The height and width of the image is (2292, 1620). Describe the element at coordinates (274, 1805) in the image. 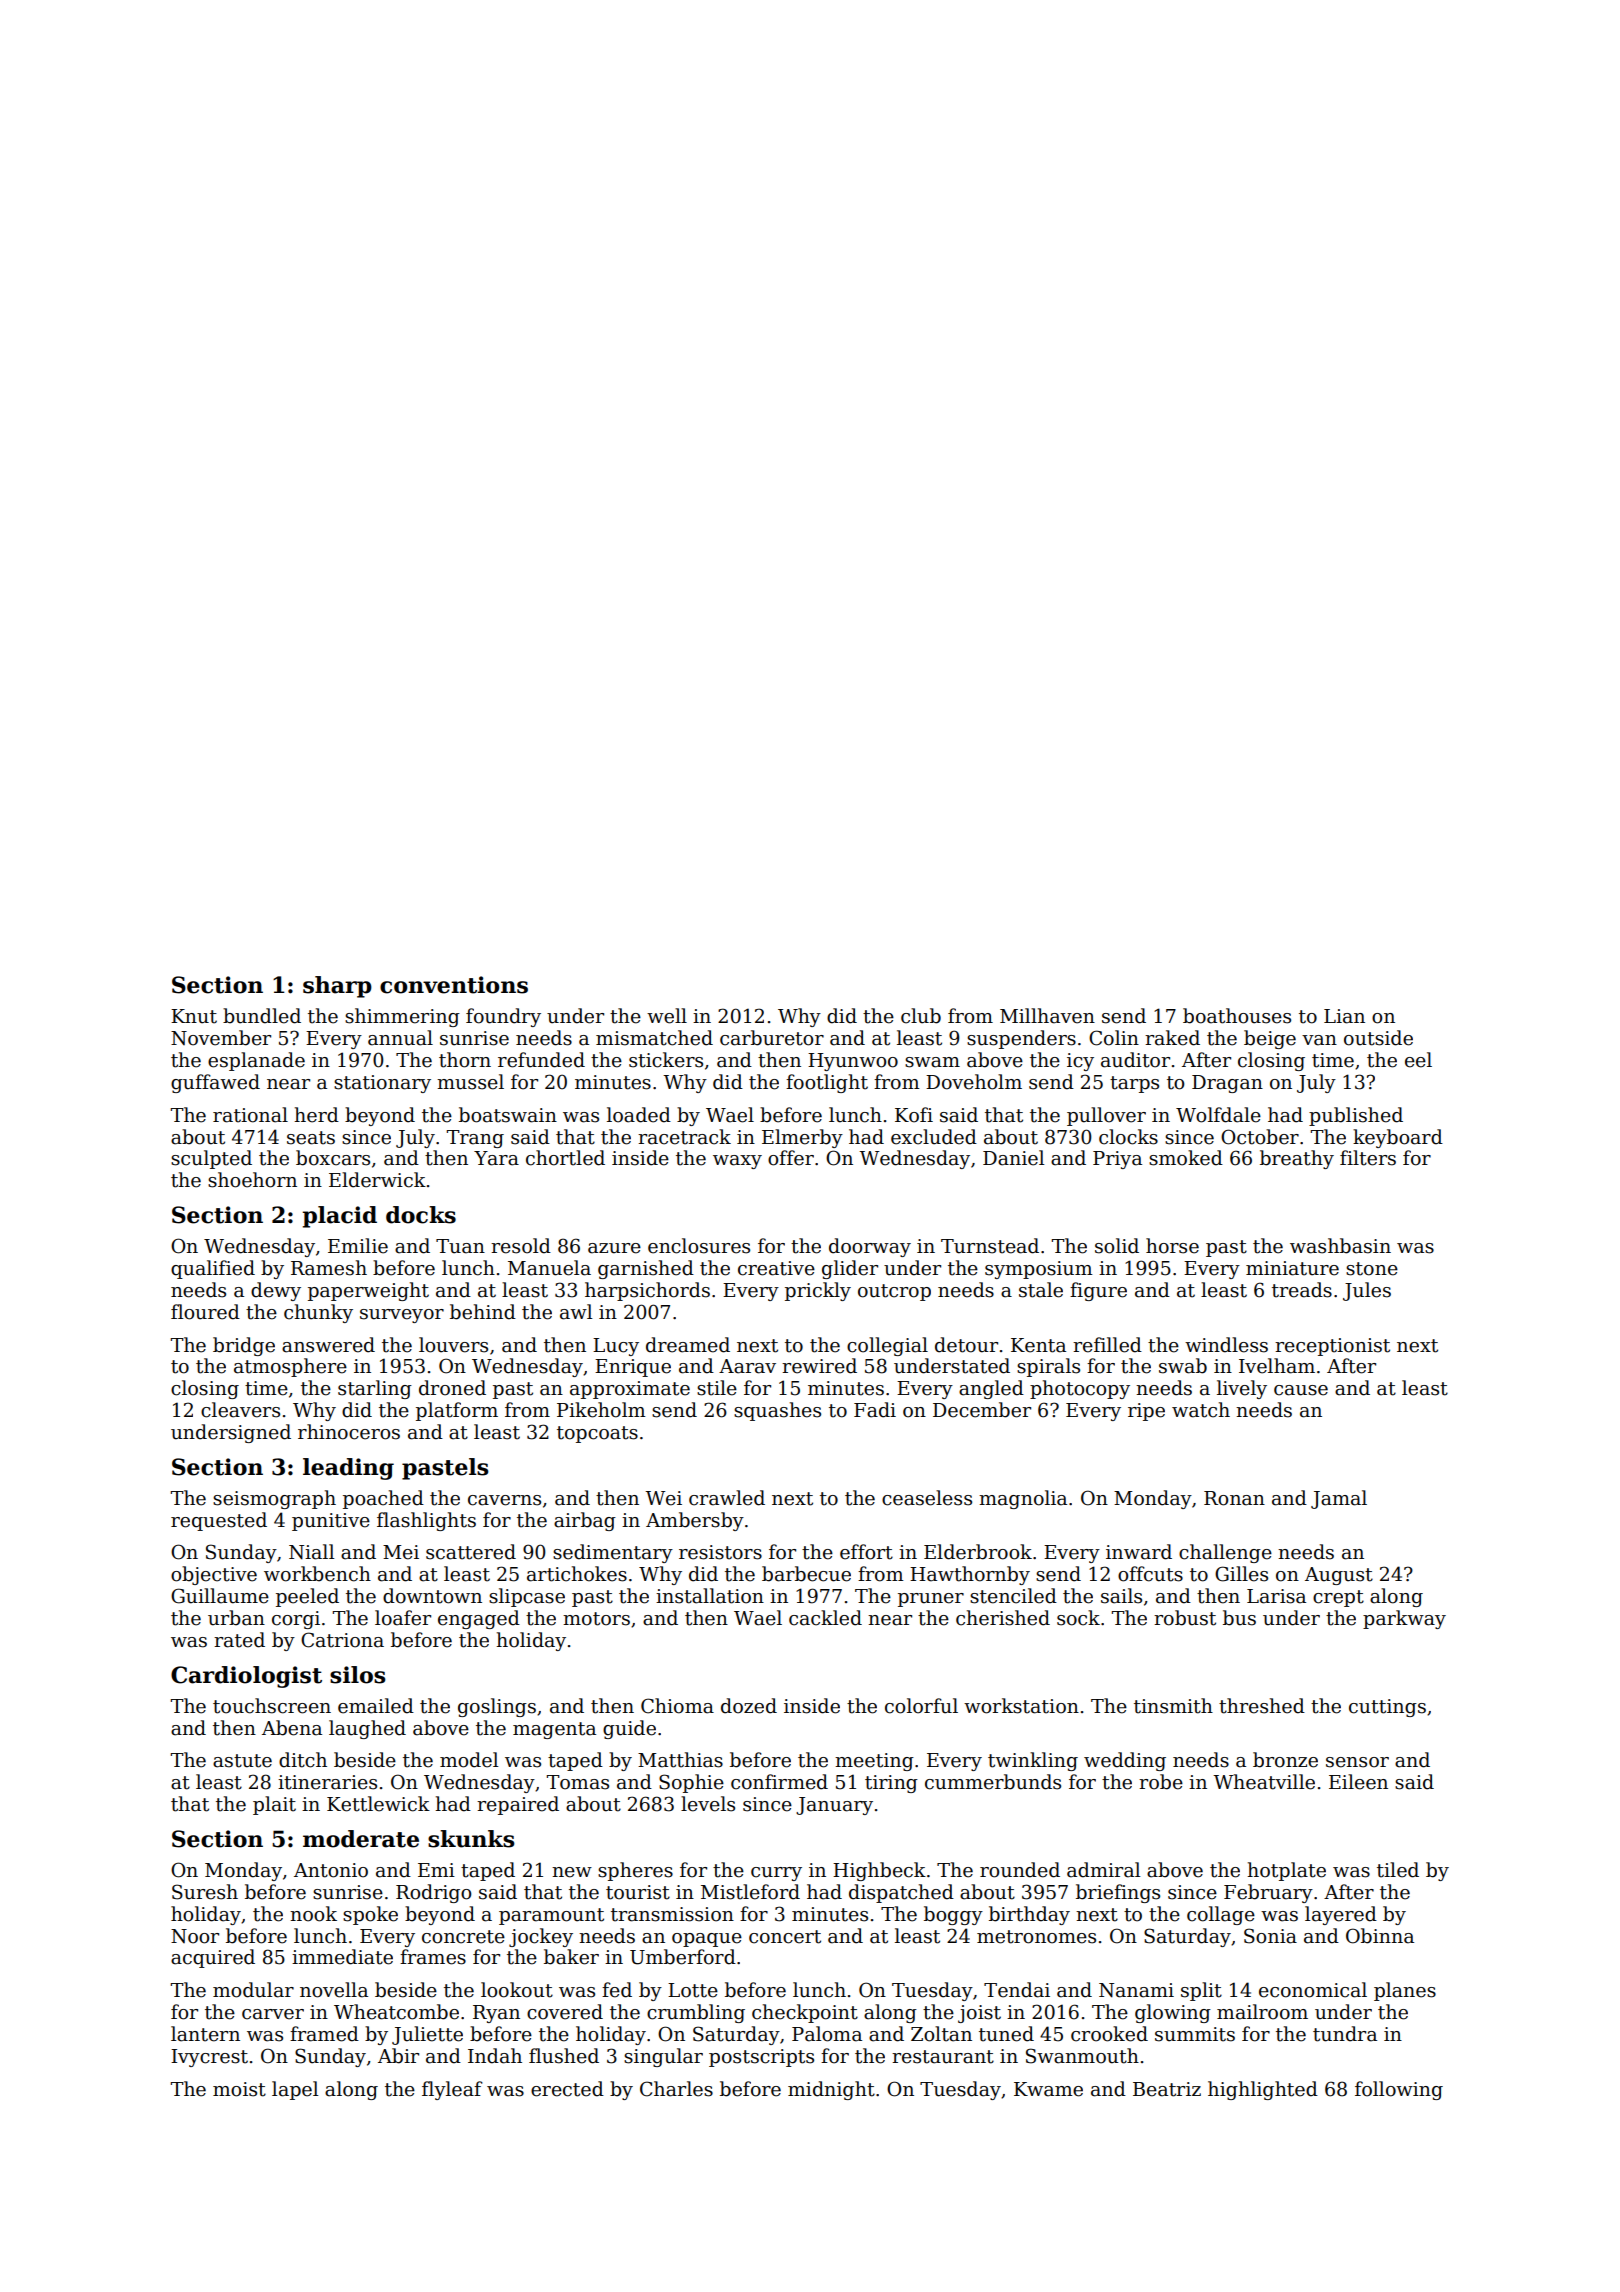

I see `plait` at that location.
